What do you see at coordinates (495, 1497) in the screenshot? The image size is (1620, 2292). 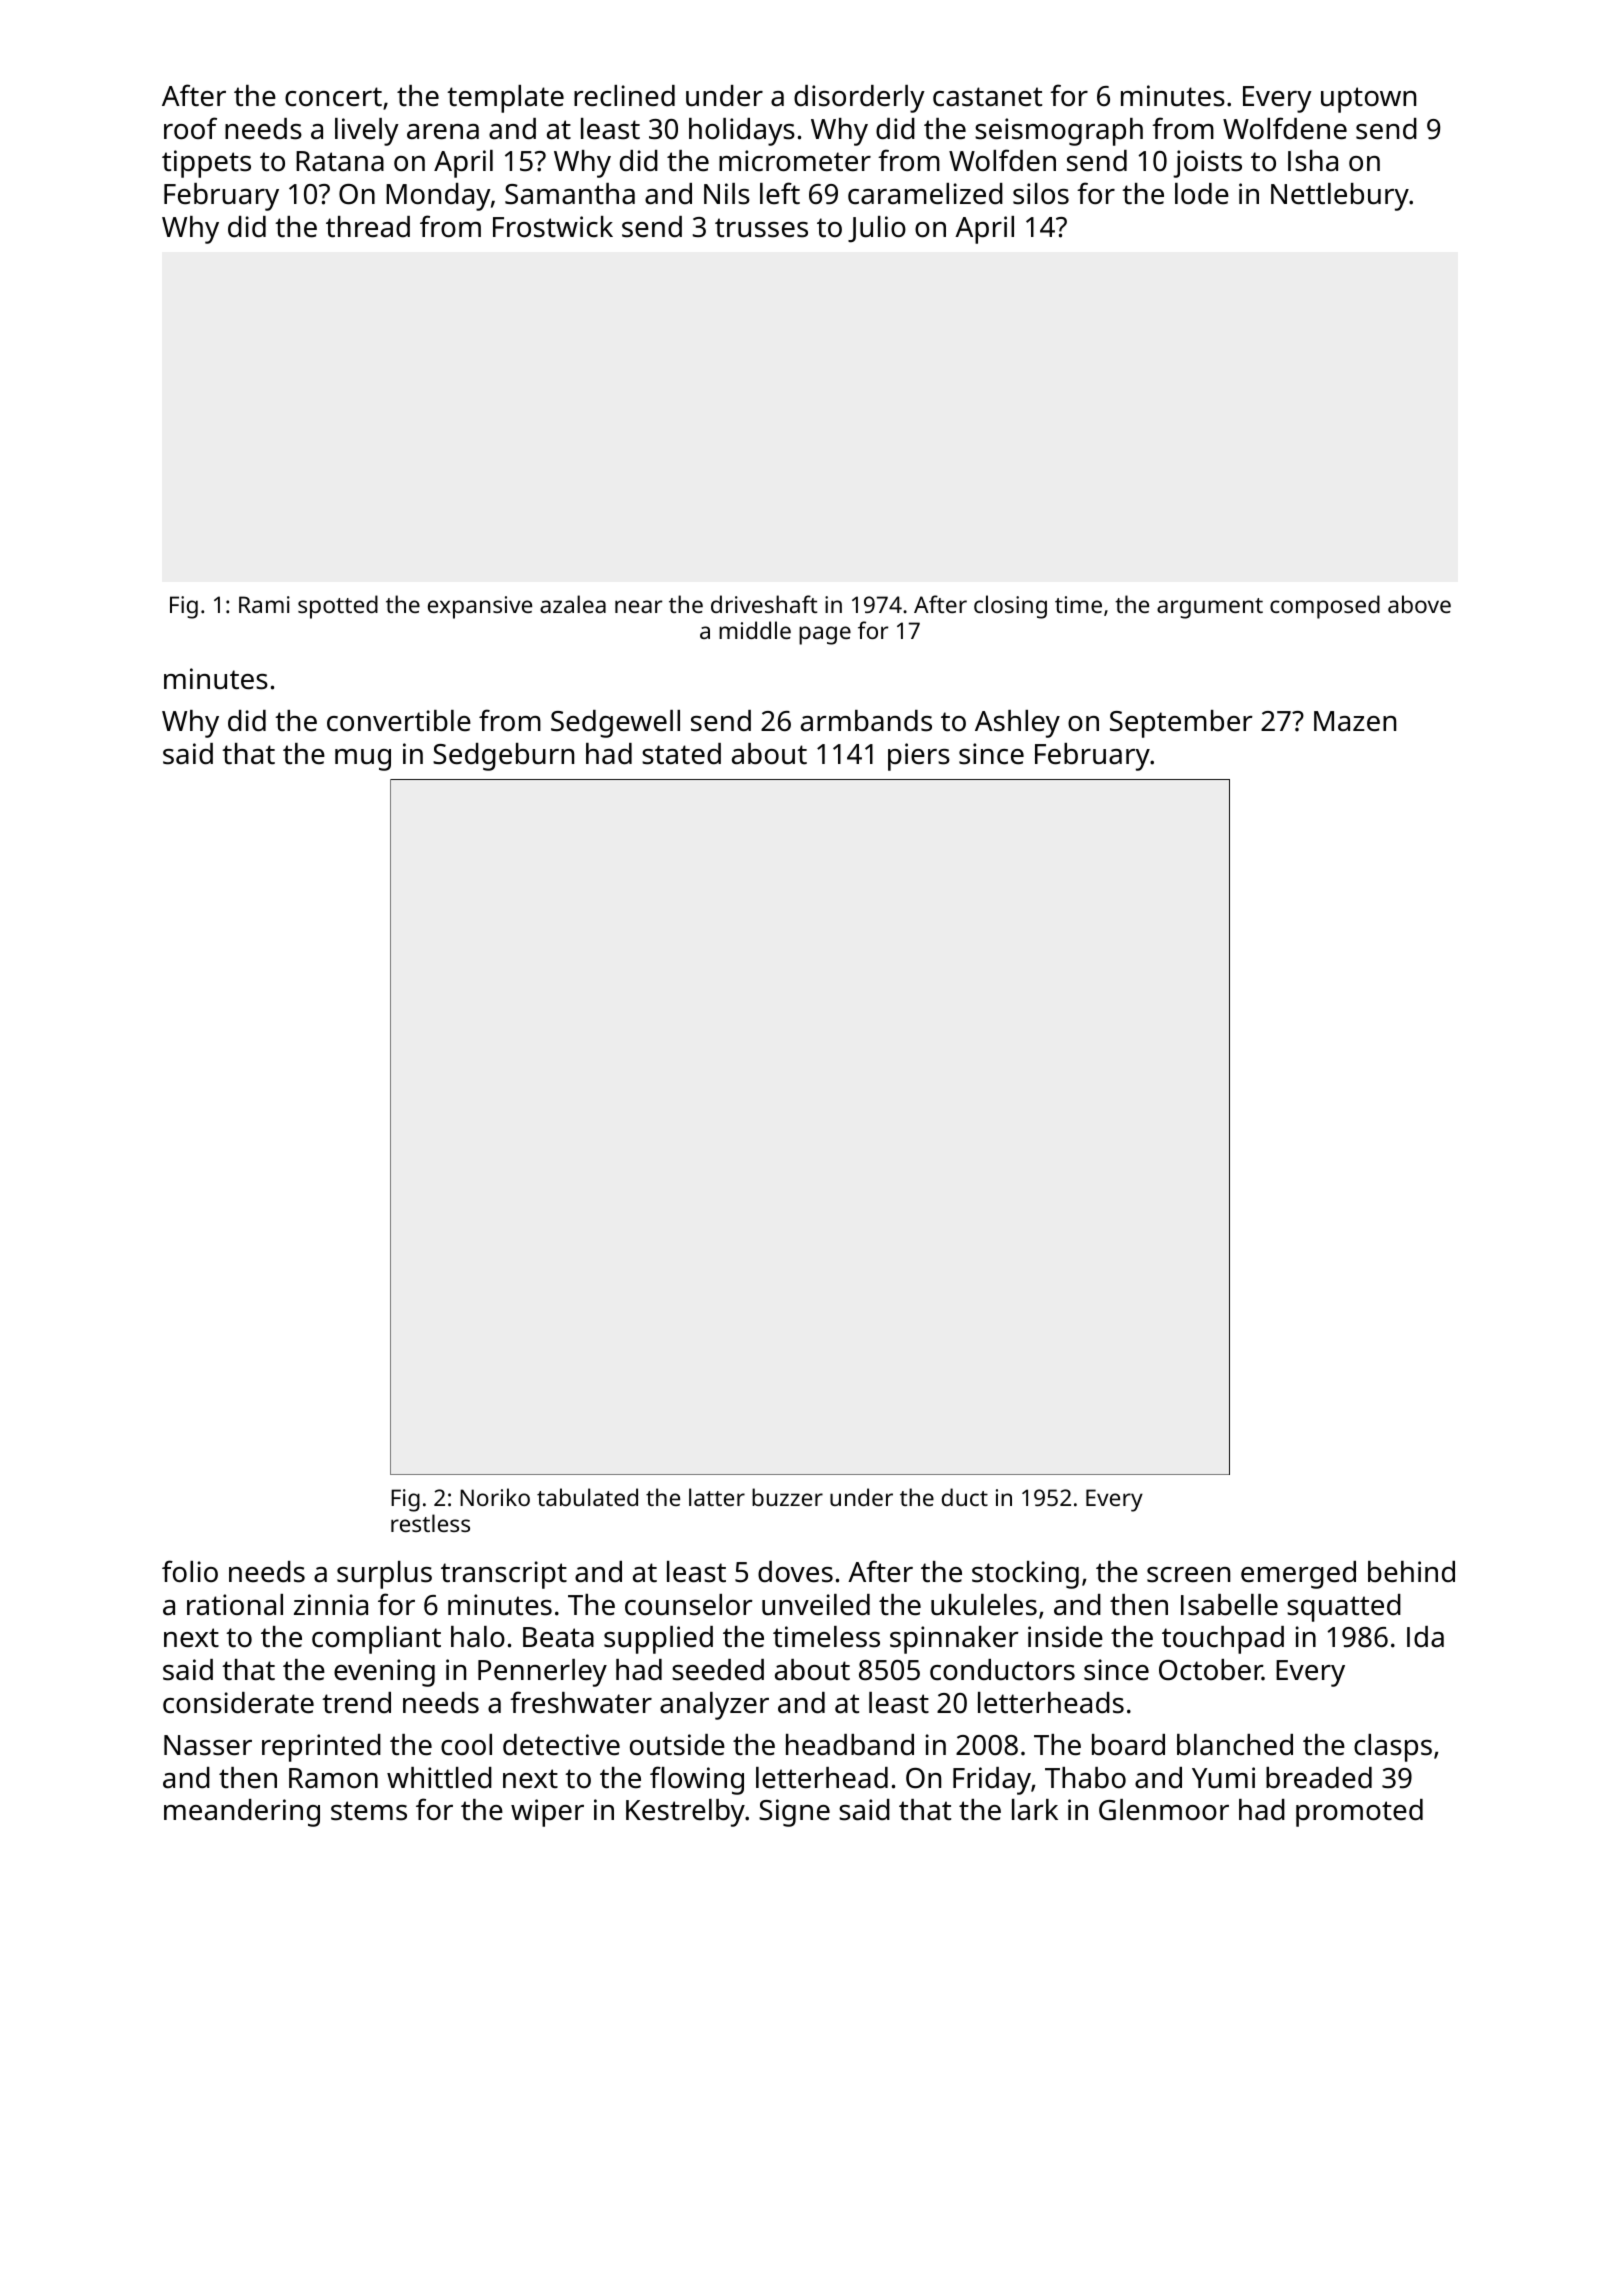 I see `Noriko` at bounding box center [495, 1497].
